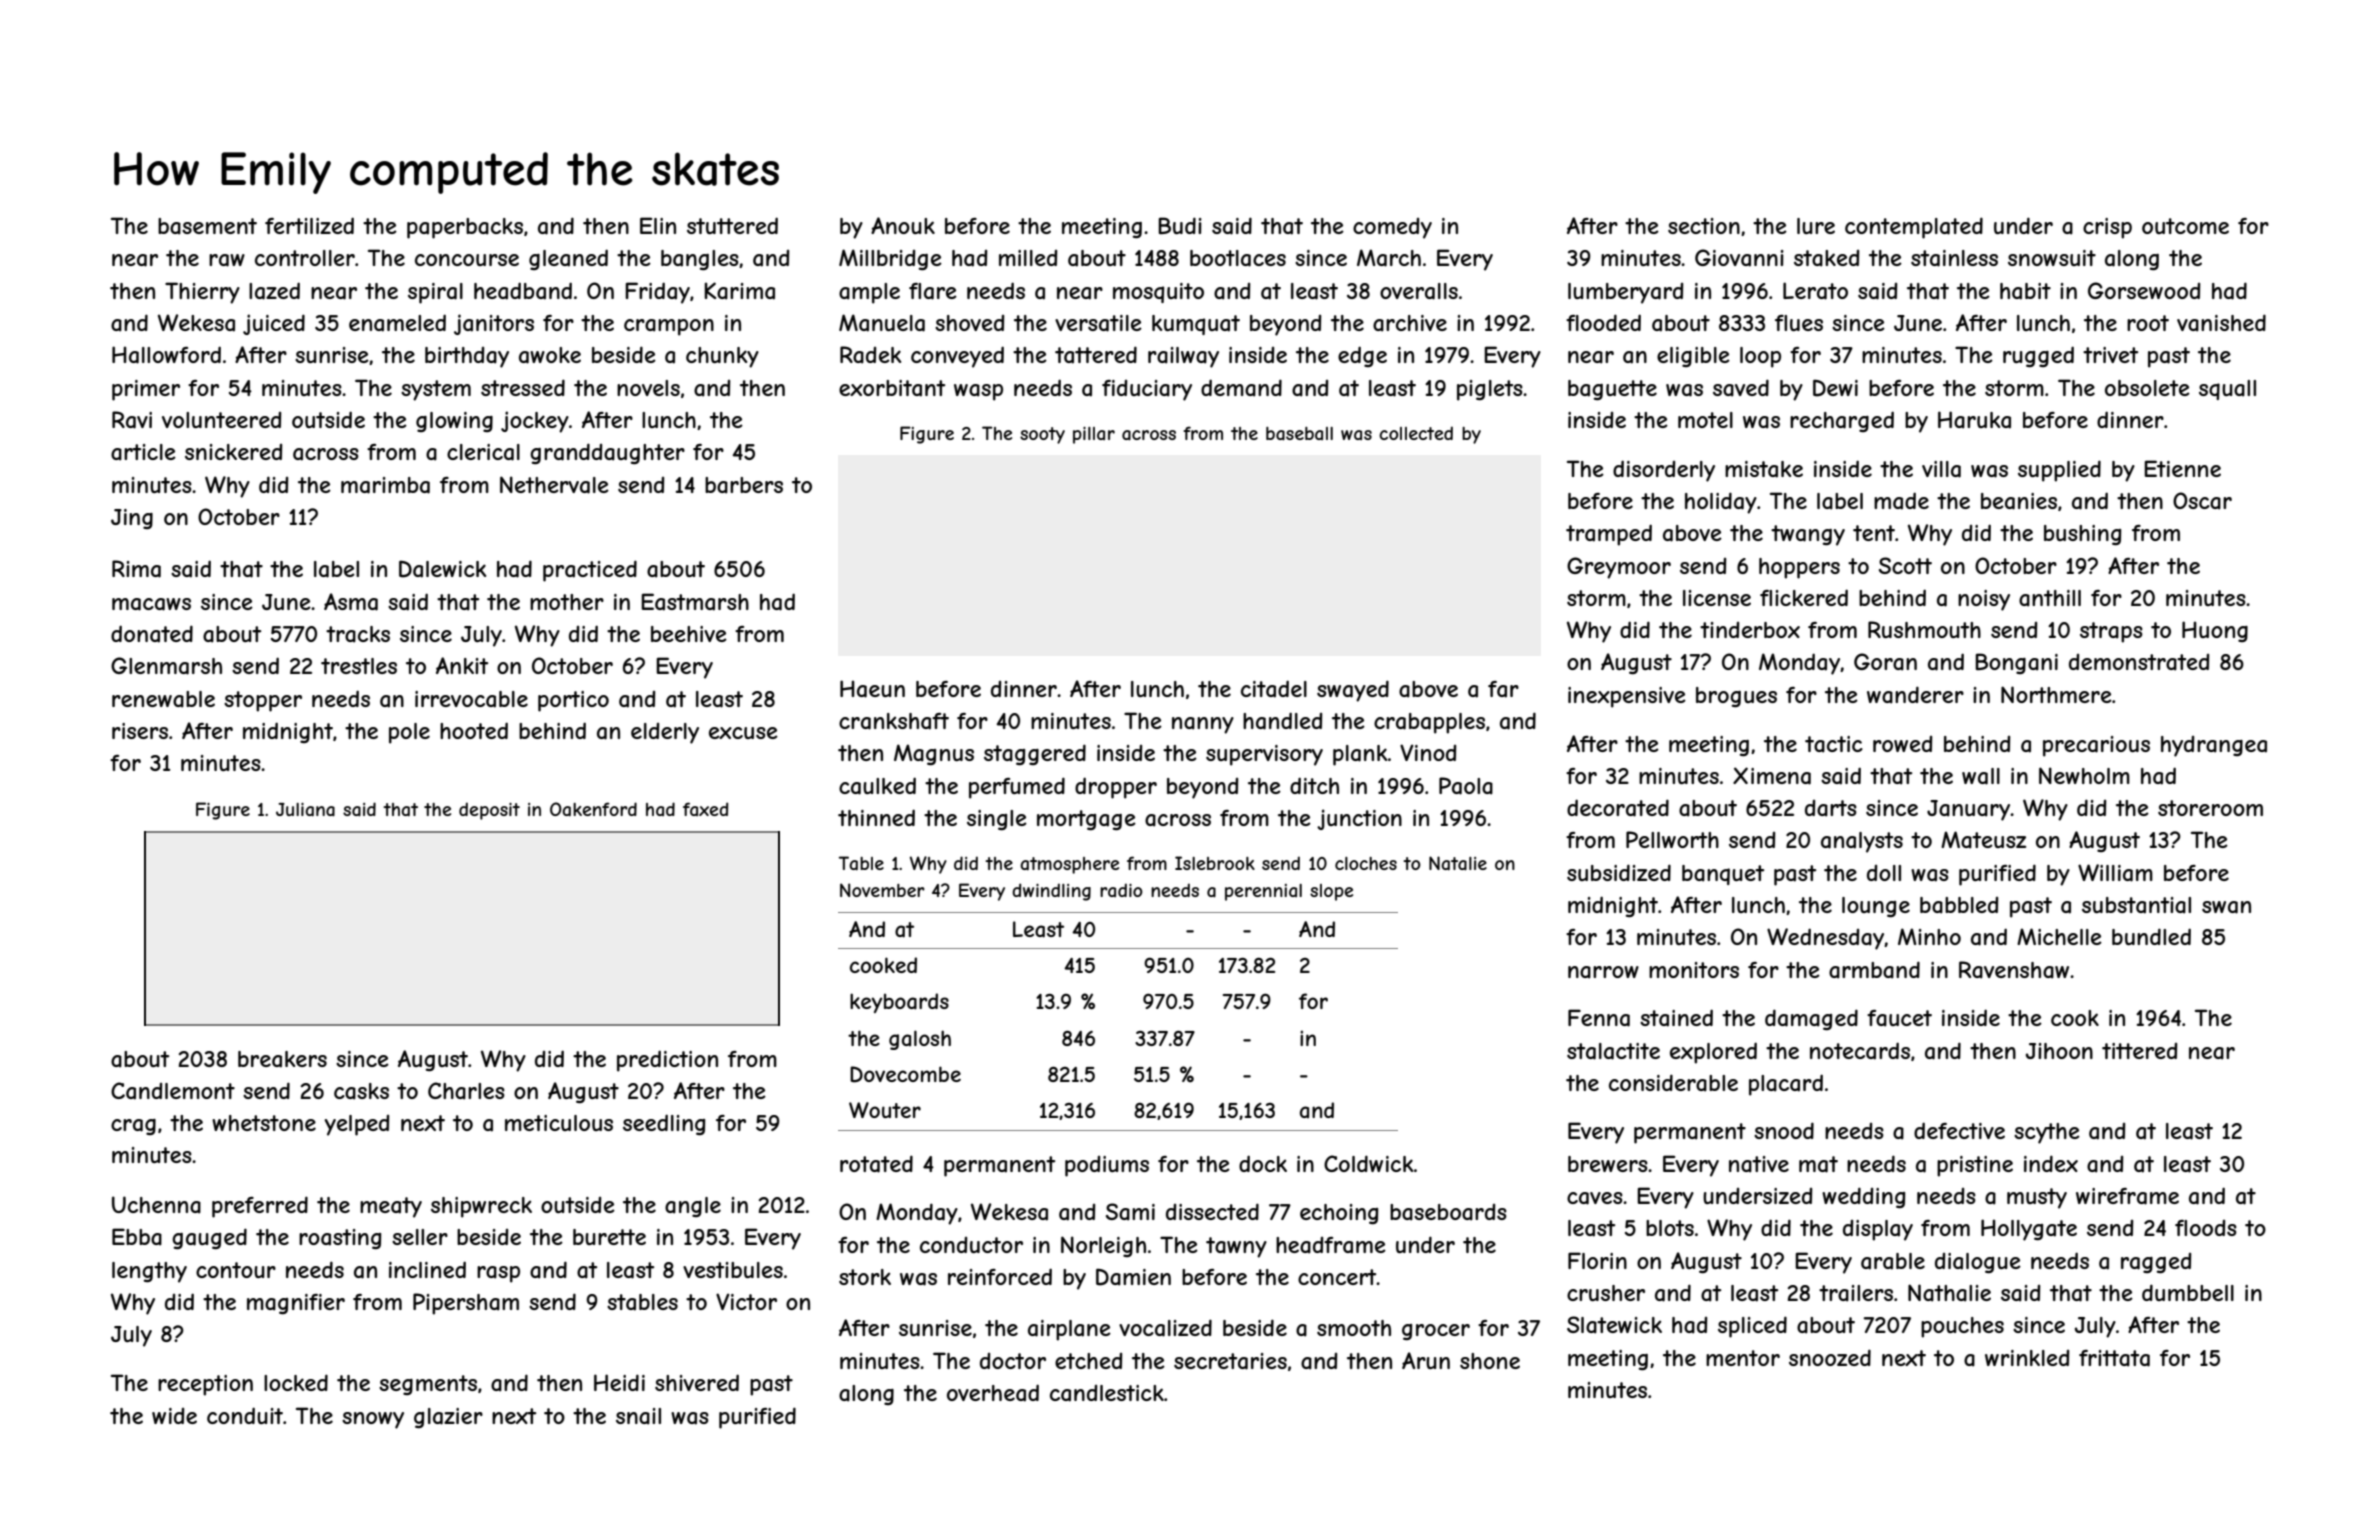 This screenshot has width=2380, height=1540. What do you see at coordinates (466, 1304) in the screenshot?
I see `Pipersham` at bounding box center [466, 1304].
